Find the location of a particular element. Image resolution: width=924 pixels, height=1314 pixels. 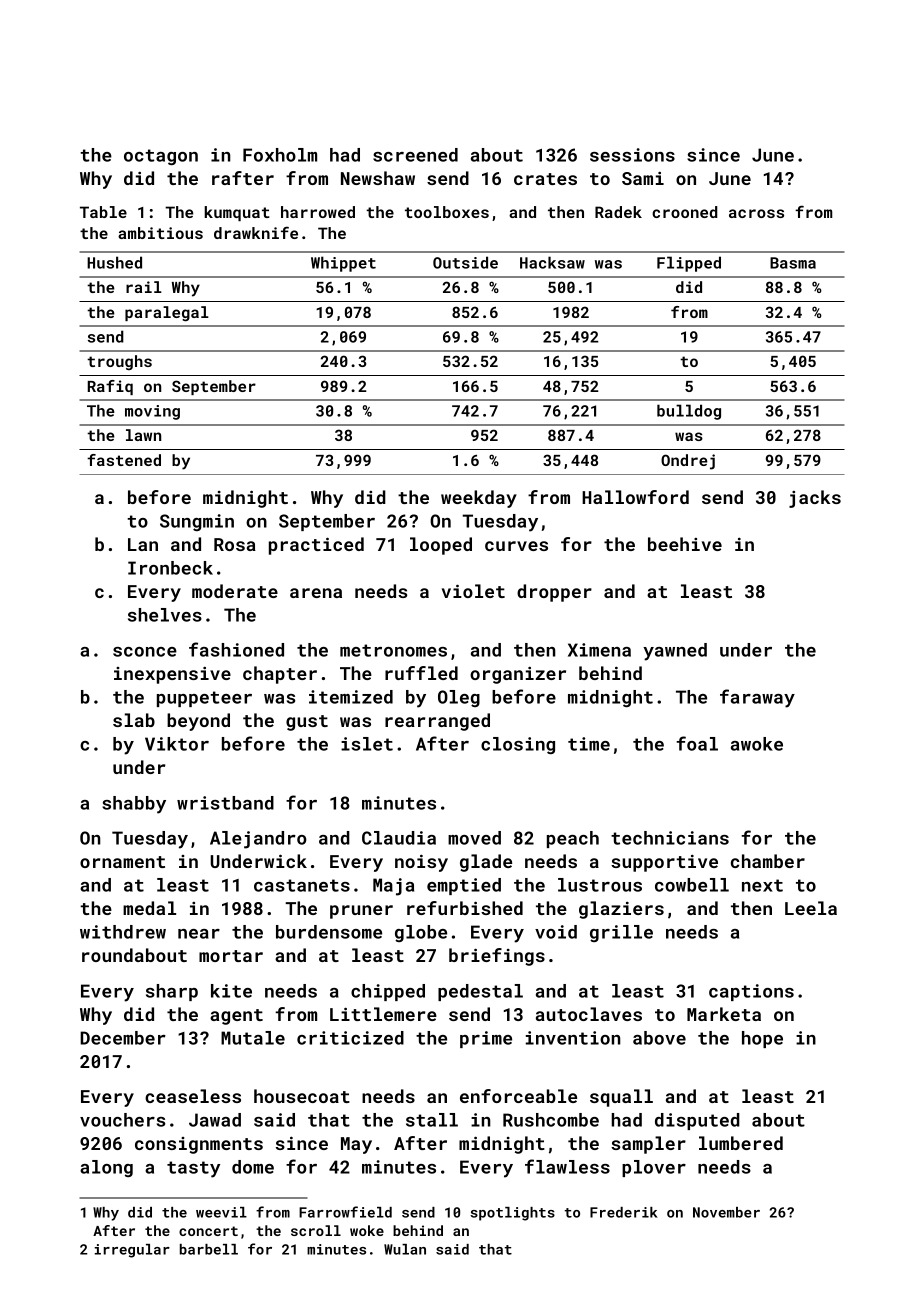

closing is located at coordinates (518, 745).
